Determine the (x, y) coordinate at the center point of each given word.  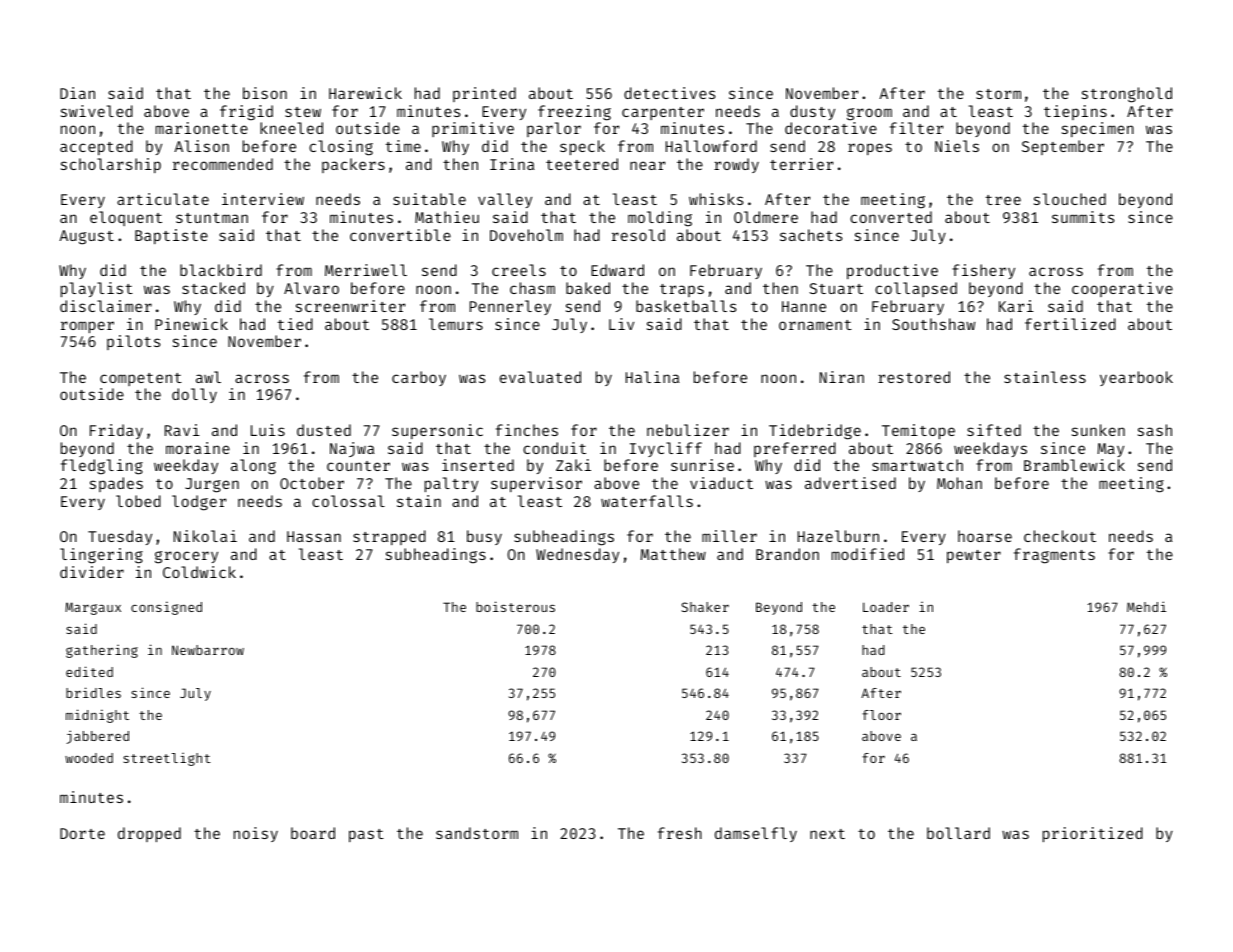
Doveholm (526, 235)
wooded (89, 758)
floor (881, 715)
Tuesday (120, 537)
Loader (886, 607)
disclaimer (106, 306)
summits (1083, 217)
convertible (400, 235)
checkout (1060, 536)
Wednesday (577, 555)
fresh (680, 833)
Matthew (673, 554)
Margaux (93, 608)
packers (353, 165)
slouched (1070, 199)
